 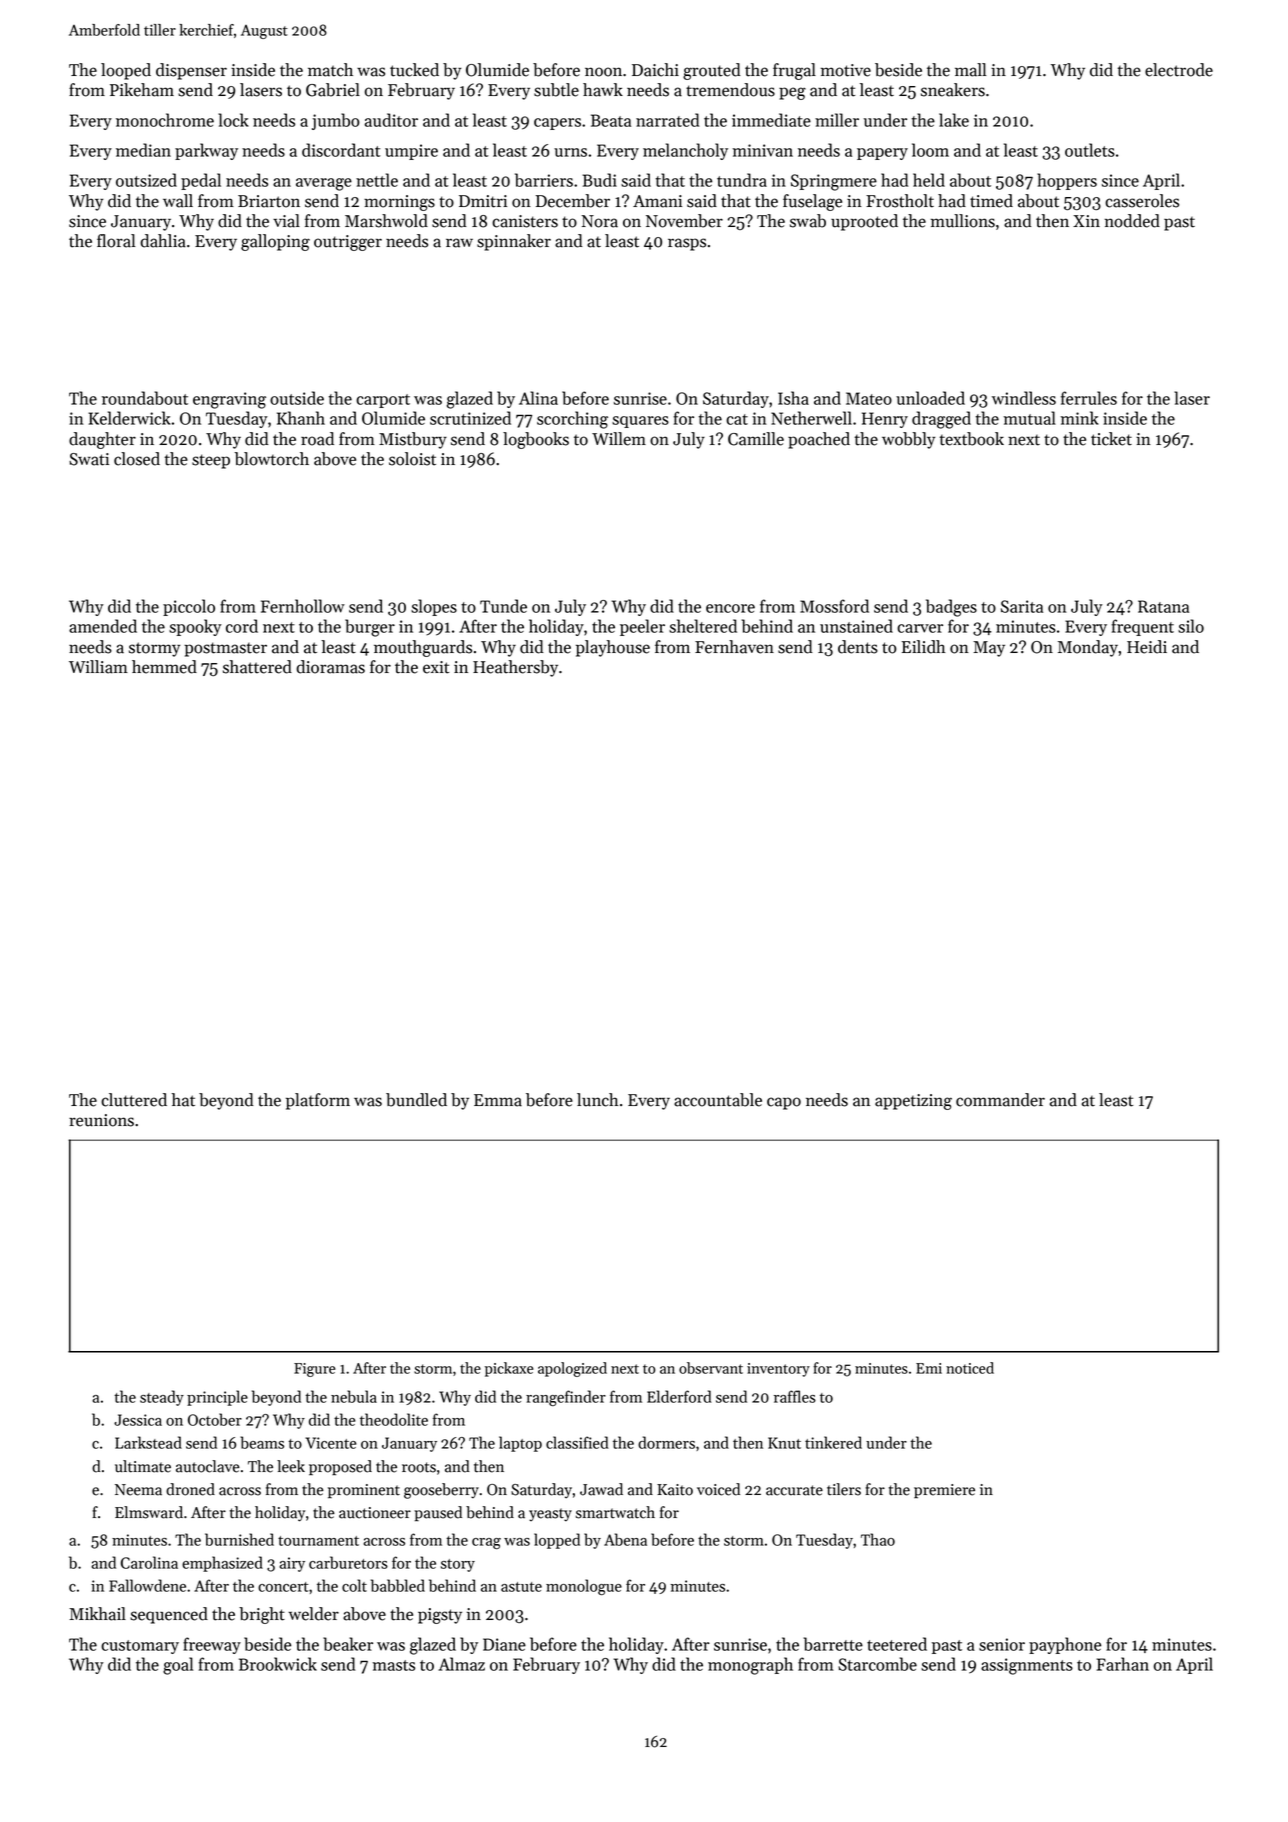 What do you see at coordinates (165, 120) in the screenshot?
I see `monochrome` at bounding box center [165, 120].
